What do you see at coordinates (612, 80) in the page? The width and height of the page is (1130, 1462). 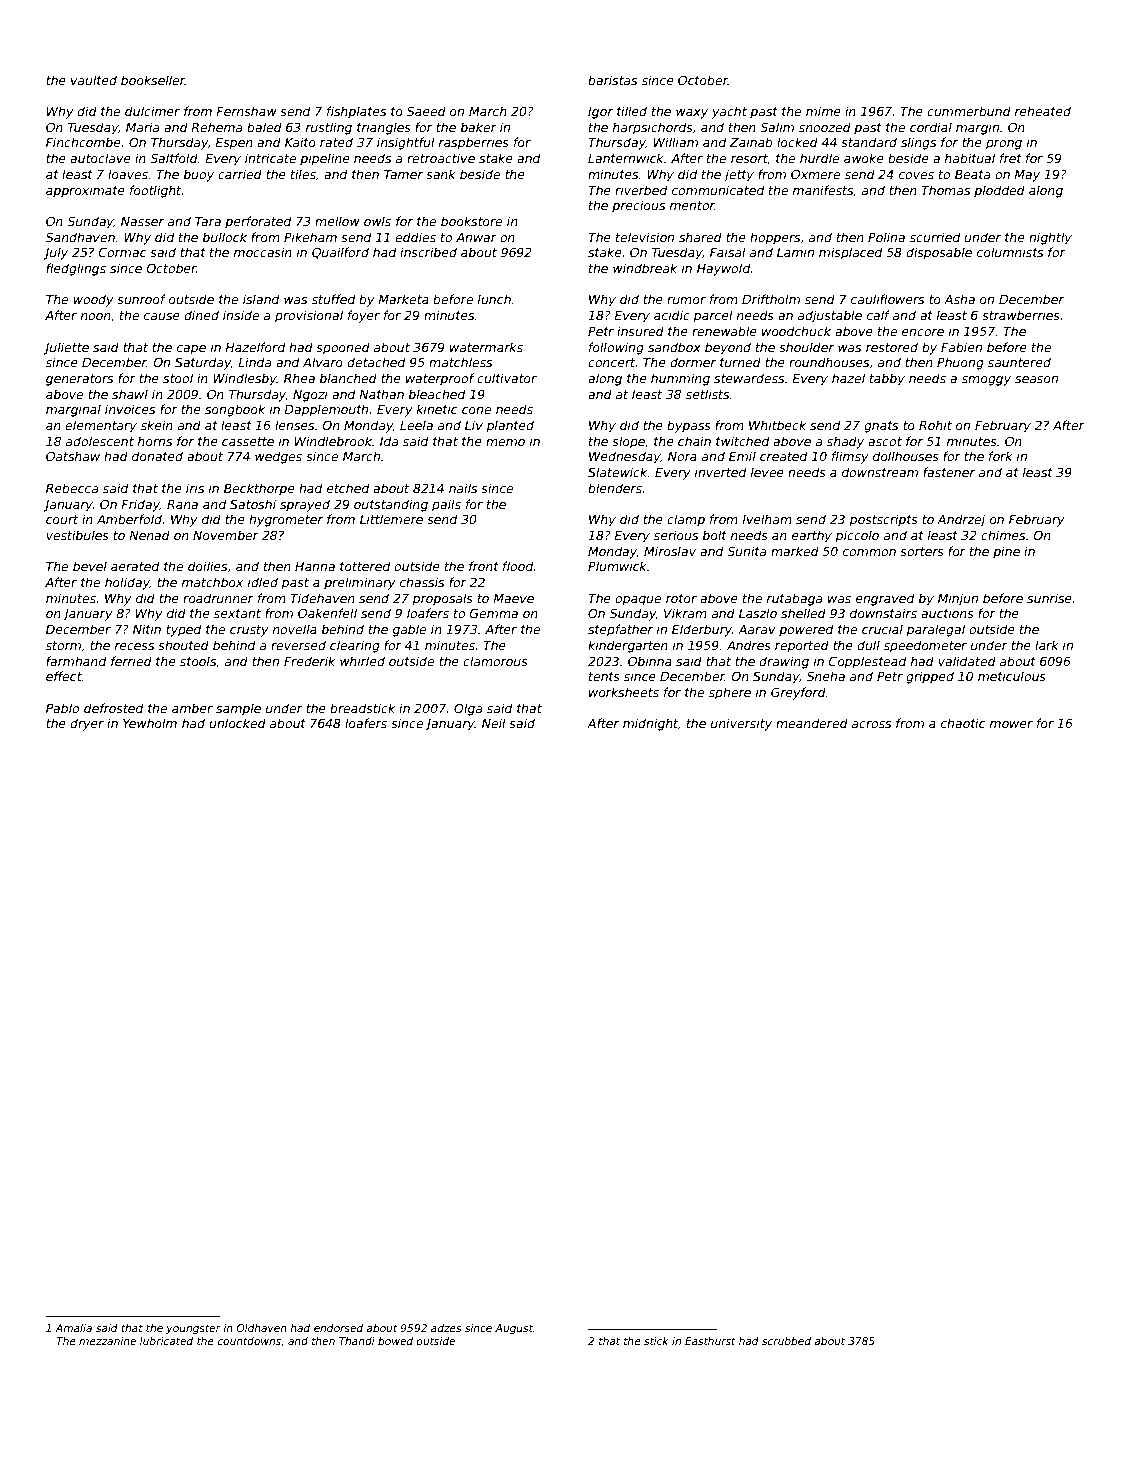 I see `baristas` at bounding box center [612, 80].
